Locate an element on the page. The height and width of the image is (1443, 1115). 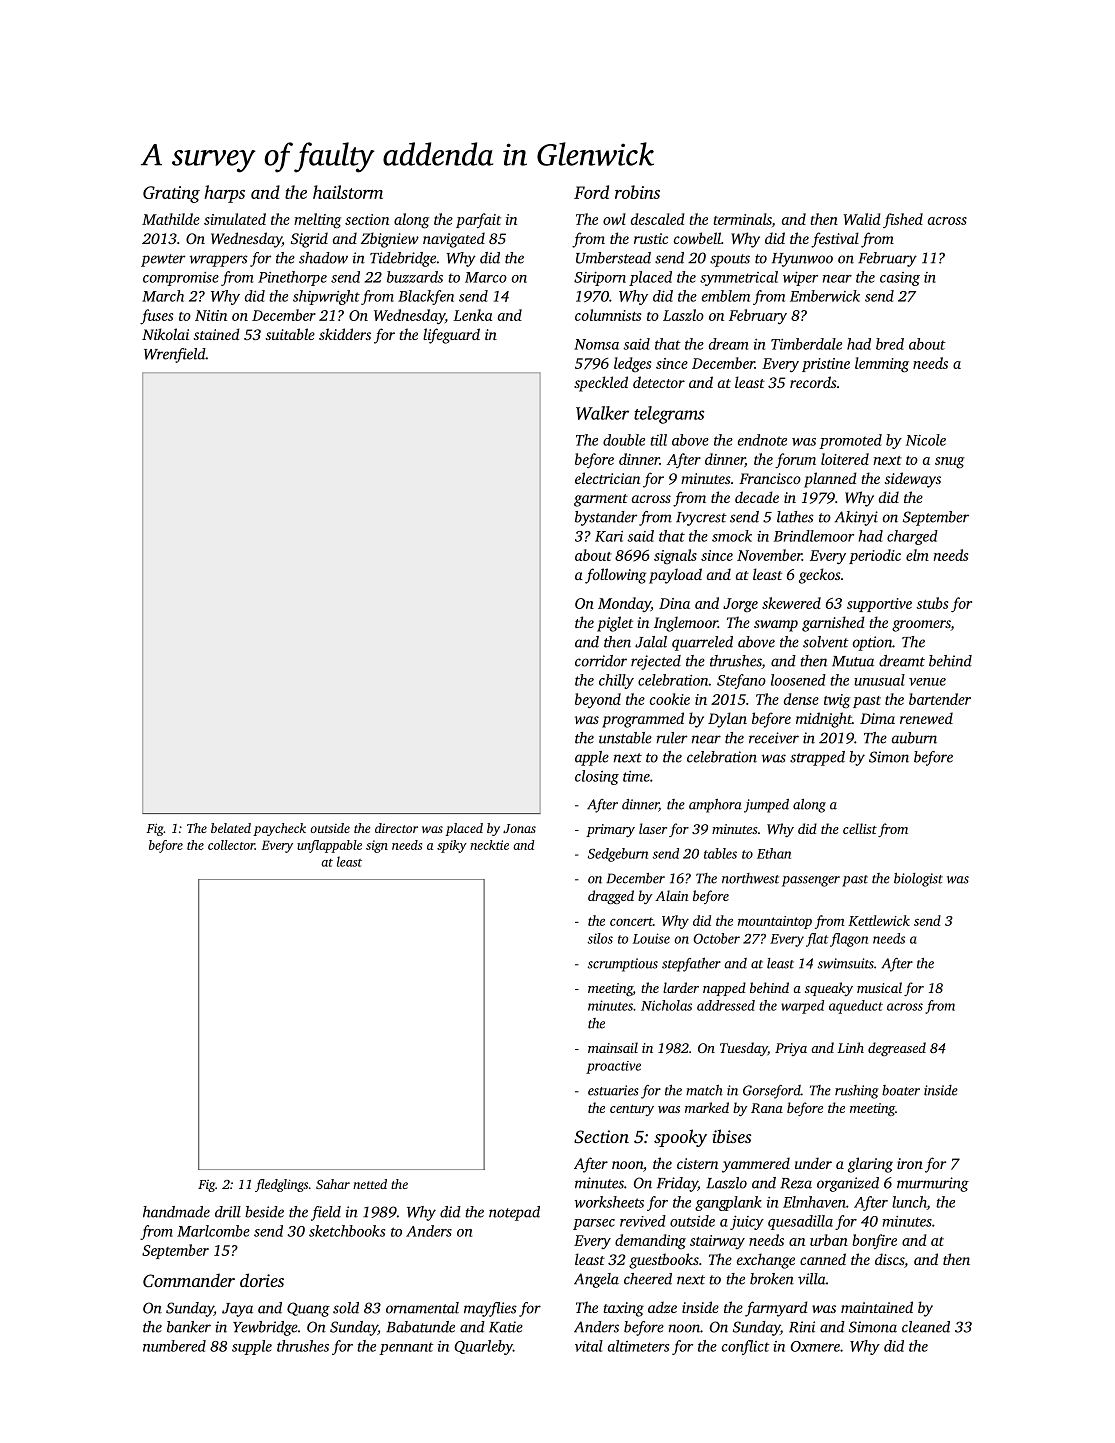
sketchbooks is located at coordinates (347, 1231).
